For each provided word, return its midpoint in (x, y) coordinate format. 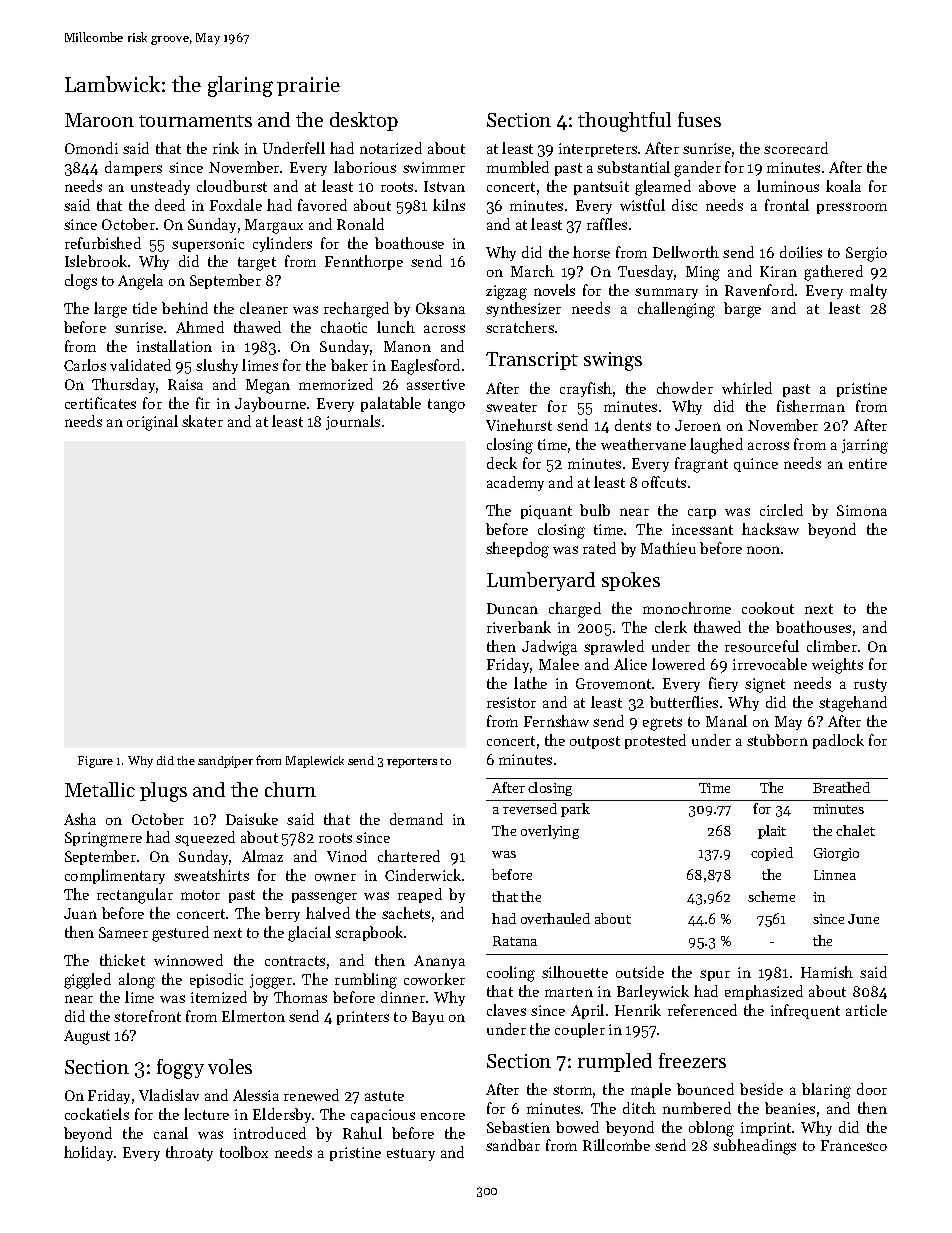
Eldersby (282, 1115)
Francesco (854, 1145)
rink (226, 148)
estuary (411, 1154)
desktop (364, 121)
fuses (699, 119)
